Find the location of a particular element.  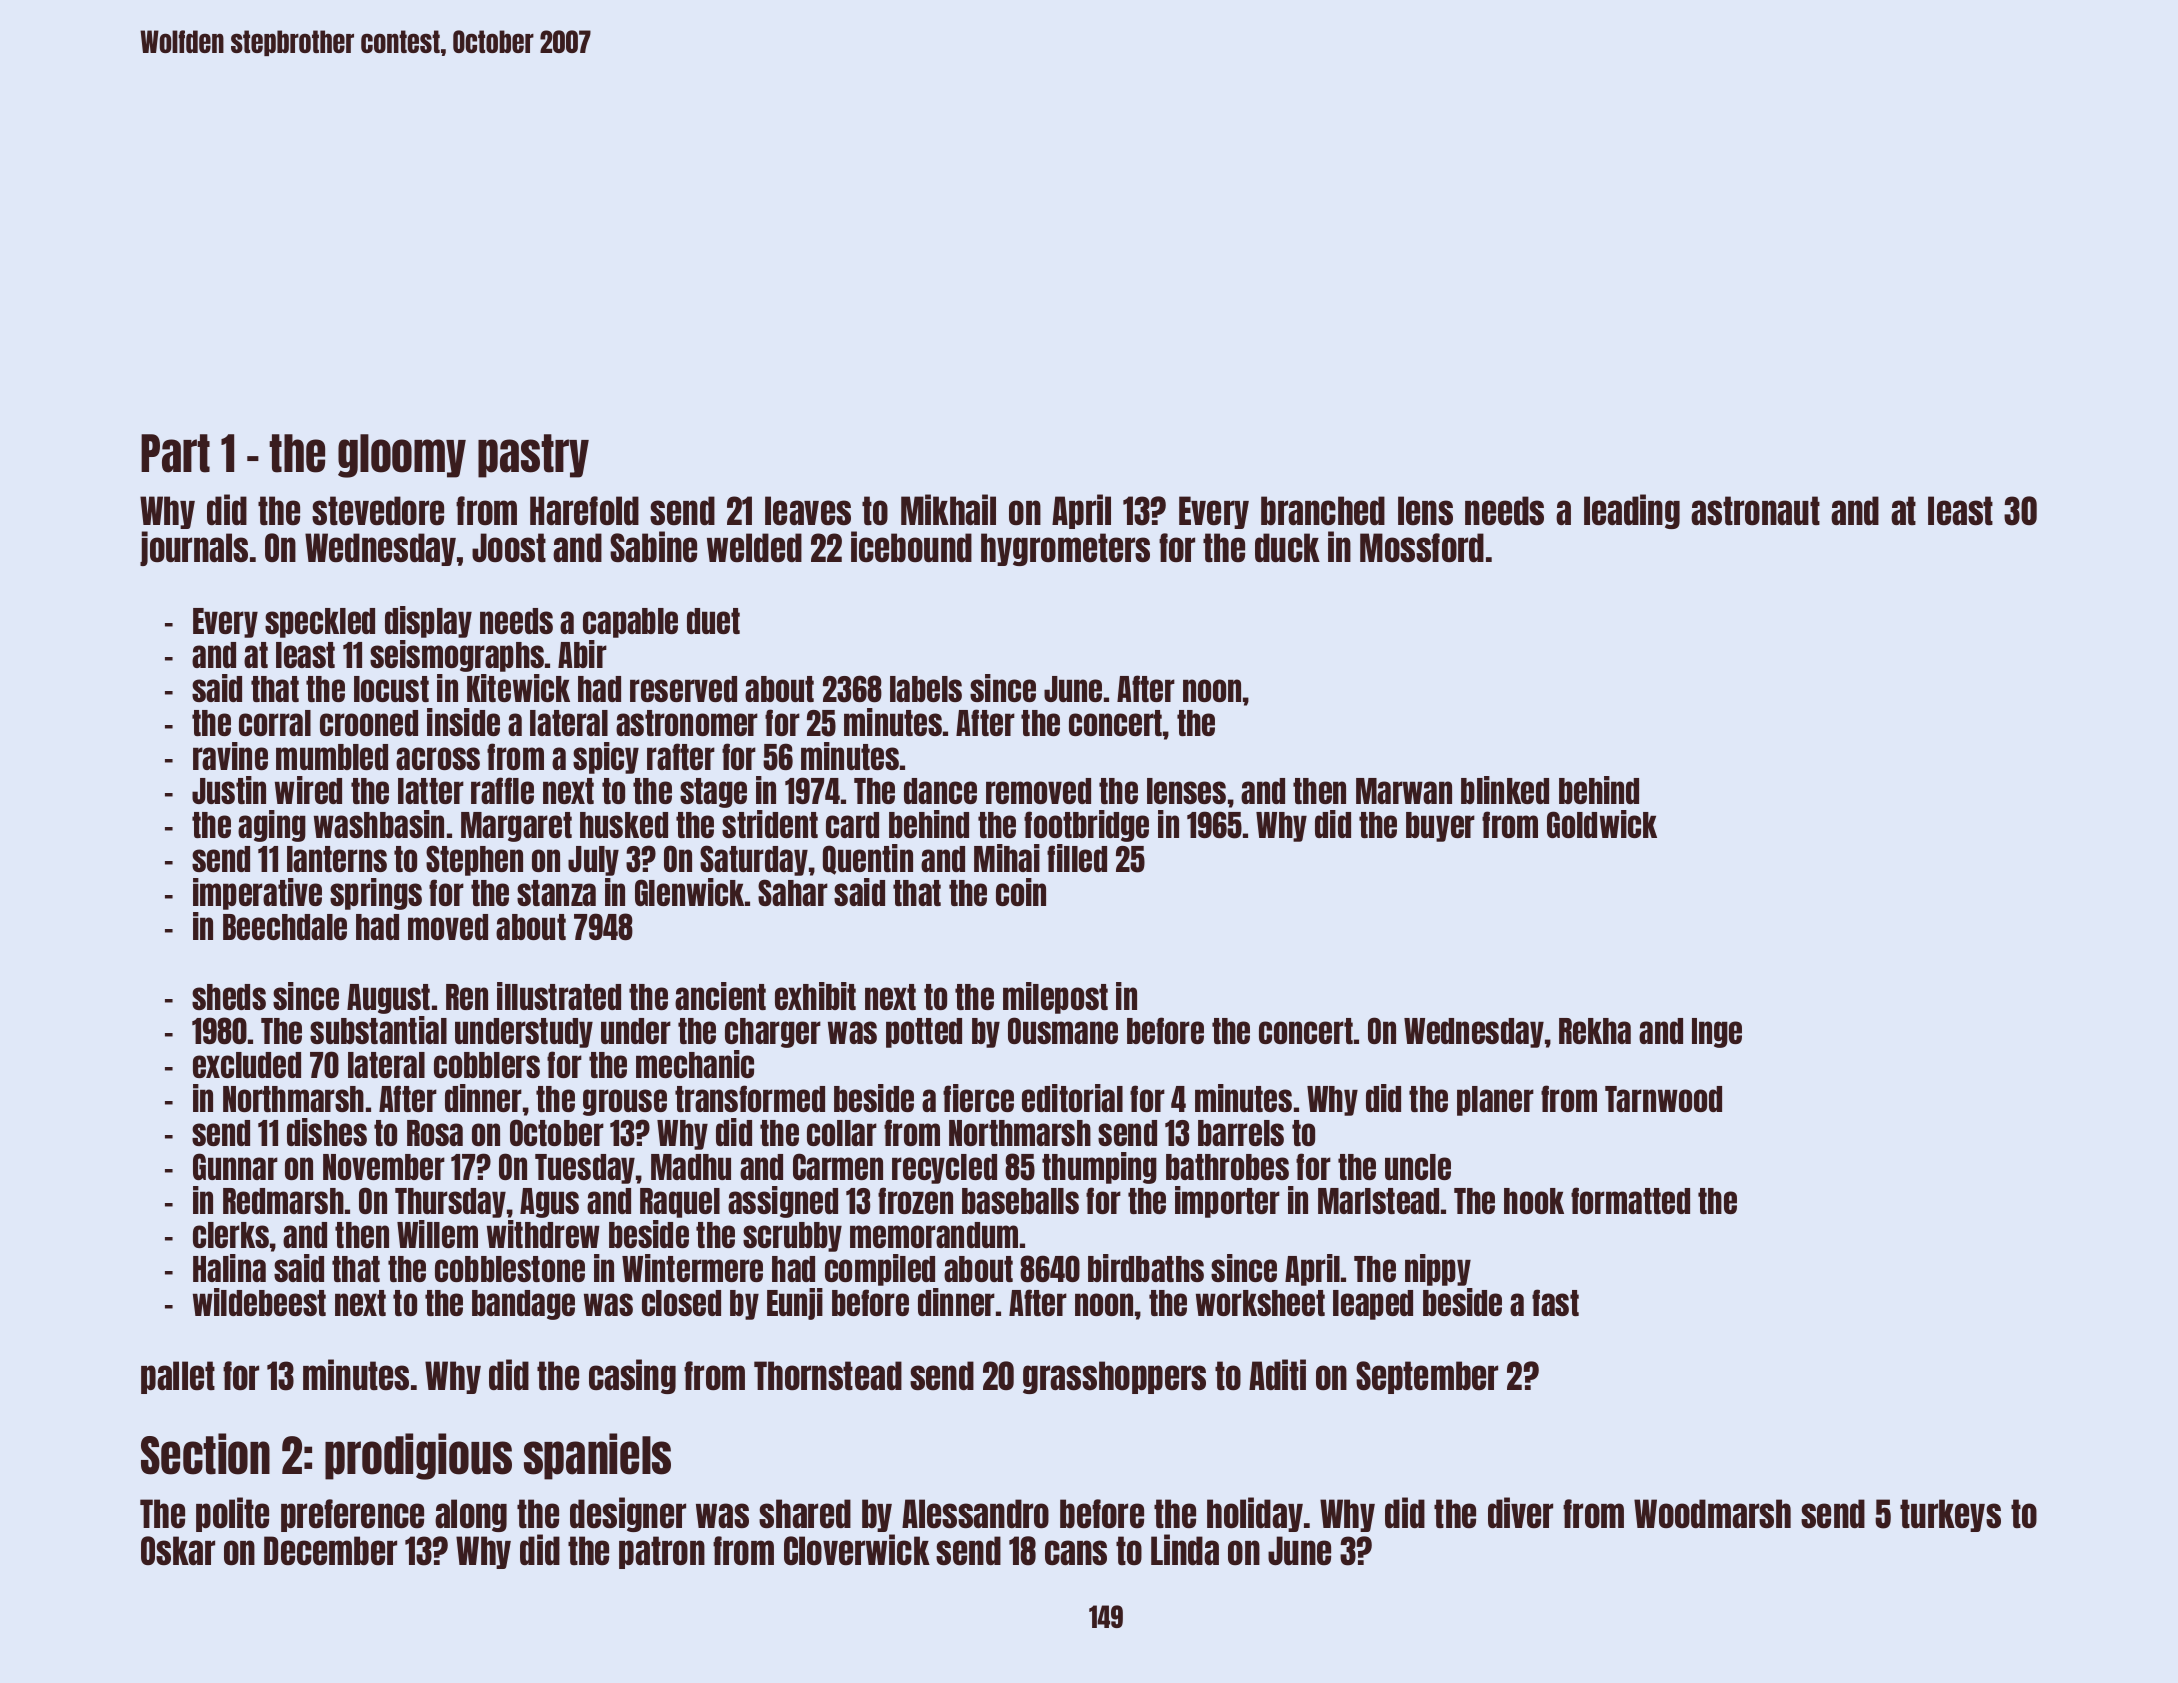

footbridge is located at coordinates (1086, 826).
